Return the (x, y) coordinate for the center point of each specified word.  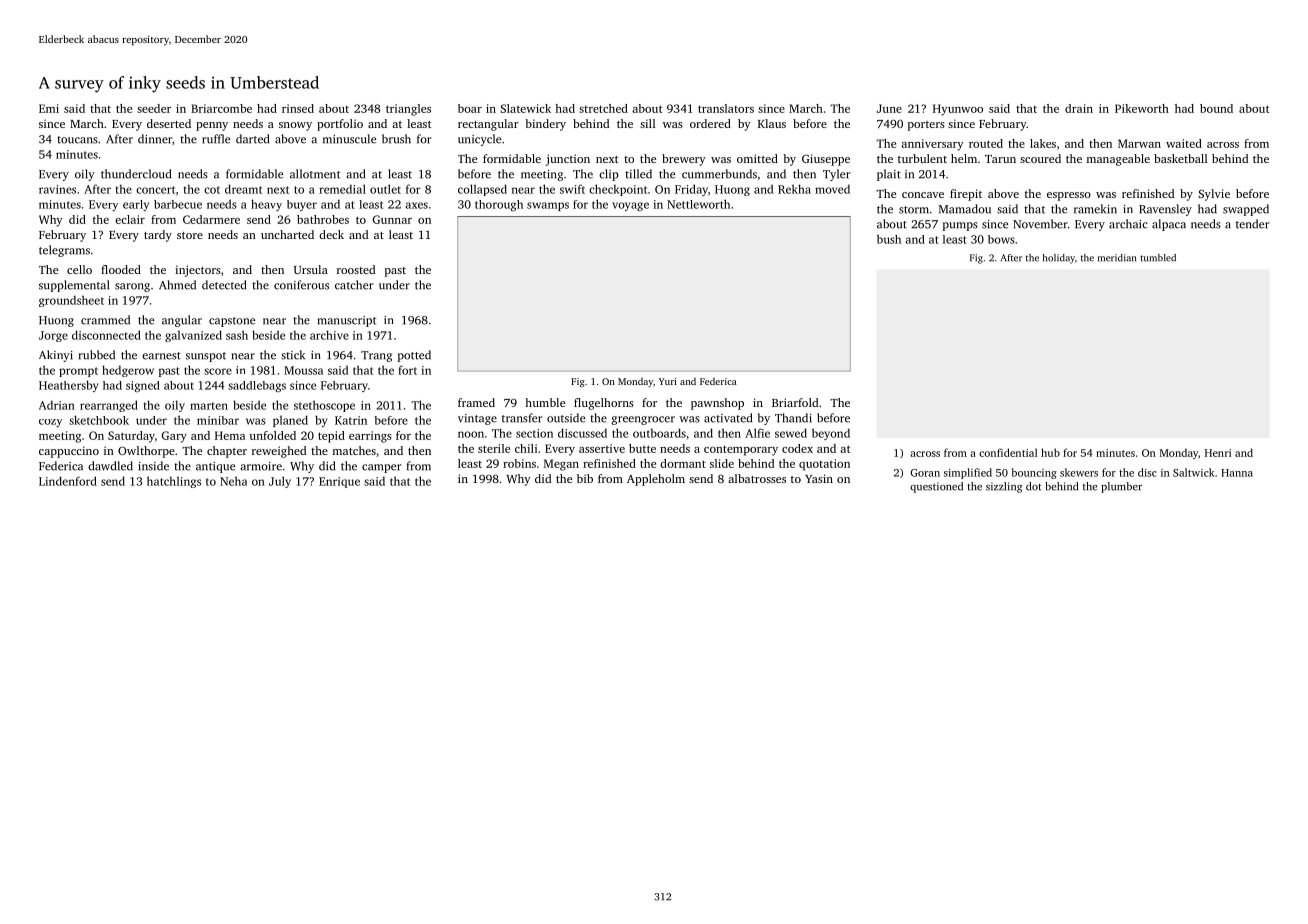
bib (585, 478)
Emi (49, 108)
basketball (1180, 158)
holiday (1058, 259)
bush (889, 239)
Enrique (339, 482)
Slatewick (525, 108)
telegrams (64, 251)
